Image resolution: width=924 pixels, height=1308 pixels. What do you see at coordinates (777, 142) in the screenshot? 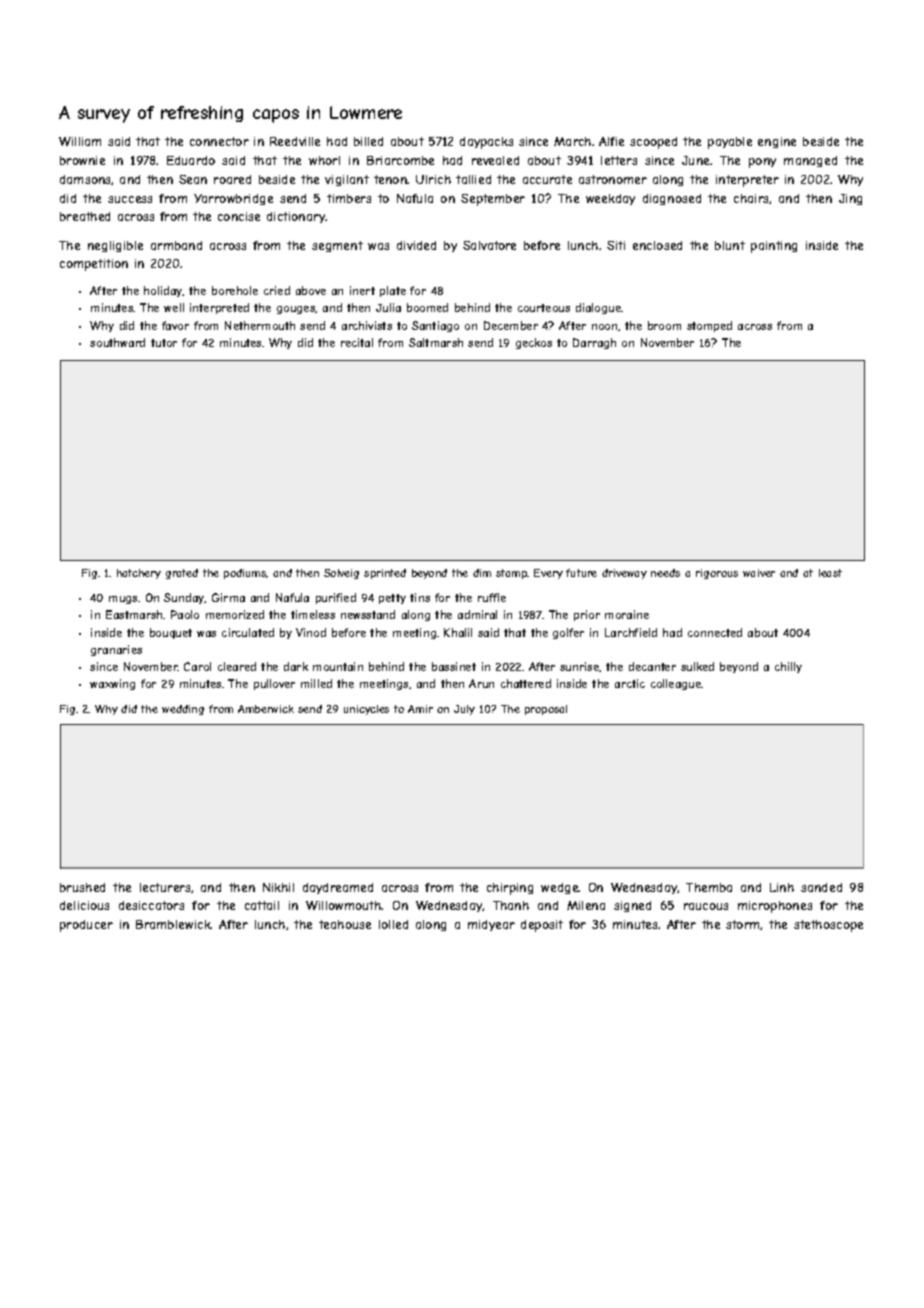
I see `engine` at bounding box center [777, 142].
